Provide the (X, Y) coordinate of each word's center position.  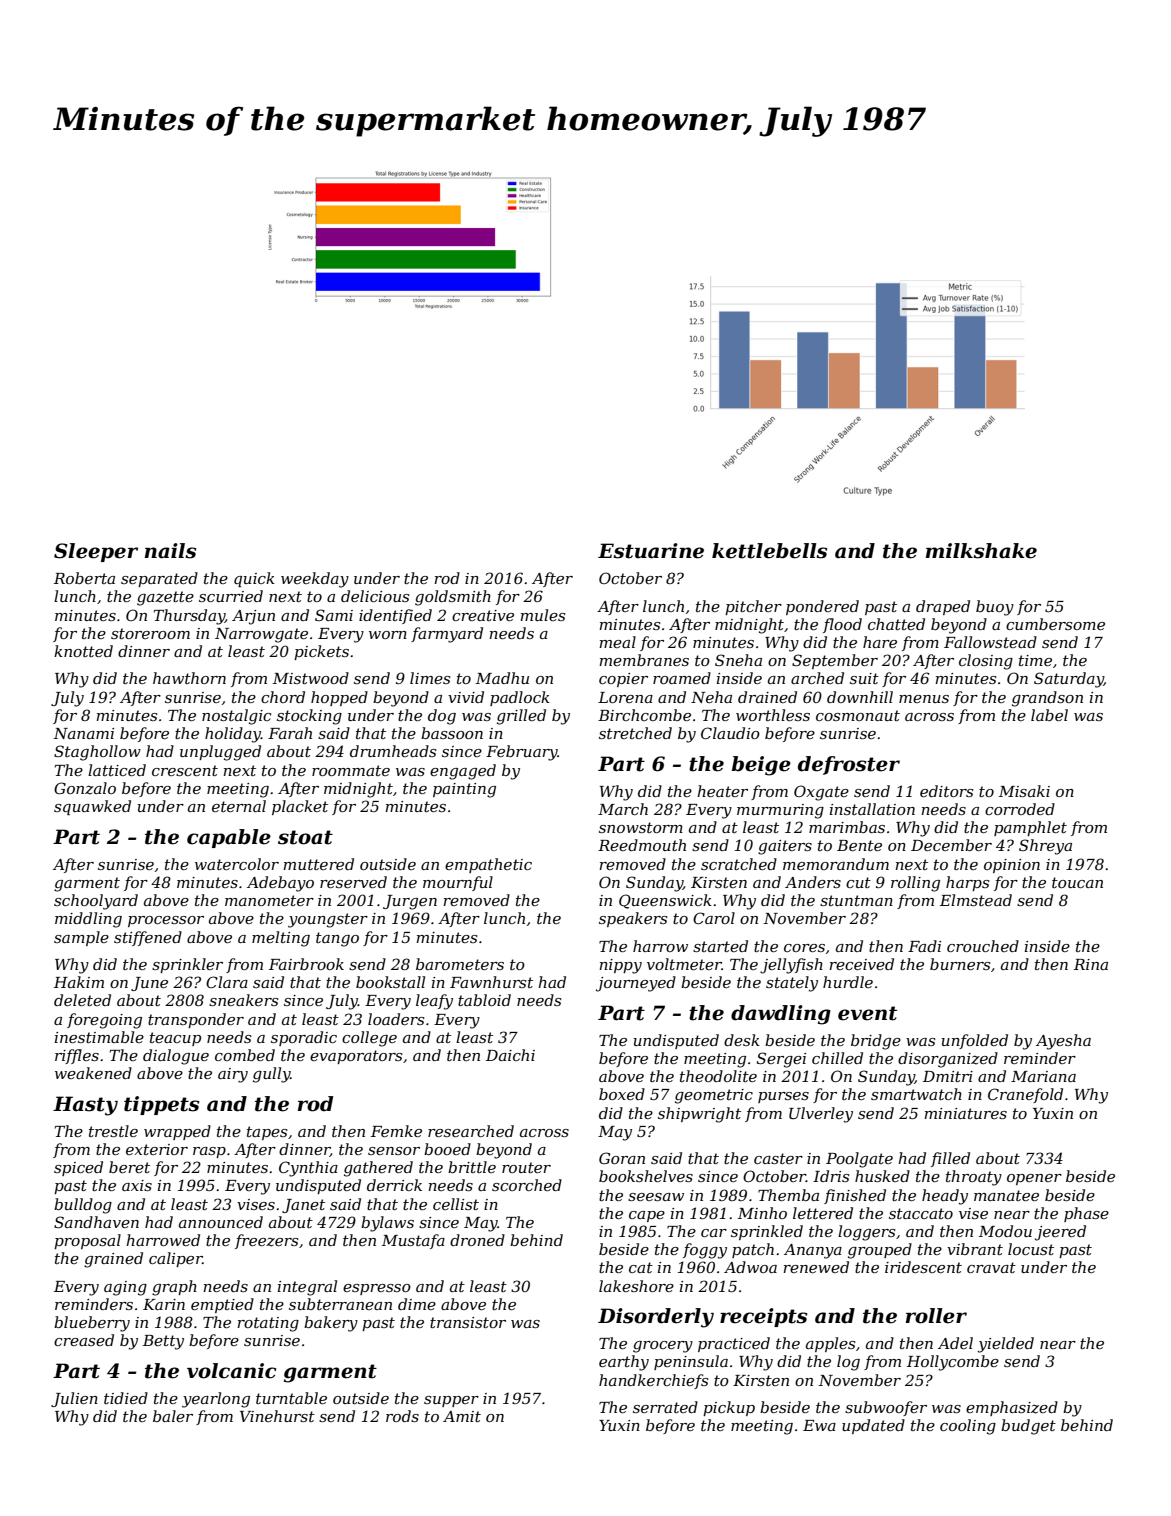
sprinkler (187, 965)
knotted (83, 651)
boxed (622, 1094)
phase (1086, 1214)
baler (173, 1416)
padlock (520, 698)
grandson (1047, 699)
